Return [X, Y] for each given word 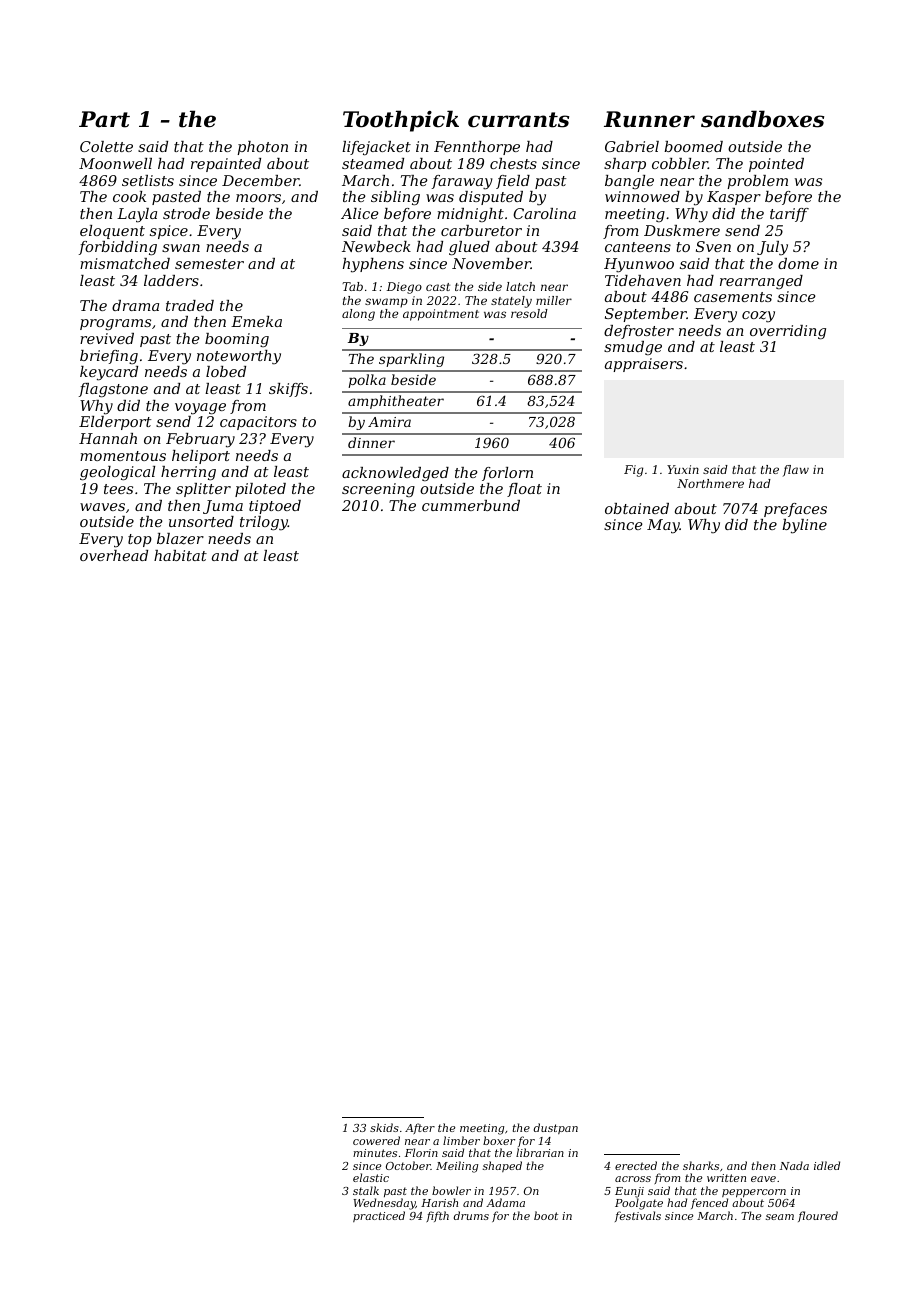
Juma [223, 507]
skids [384, 1127]
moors [258, 198]
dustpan [556, 1128]
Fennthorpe [477, 148]
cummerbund [471, 505]
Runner [649, 119]
